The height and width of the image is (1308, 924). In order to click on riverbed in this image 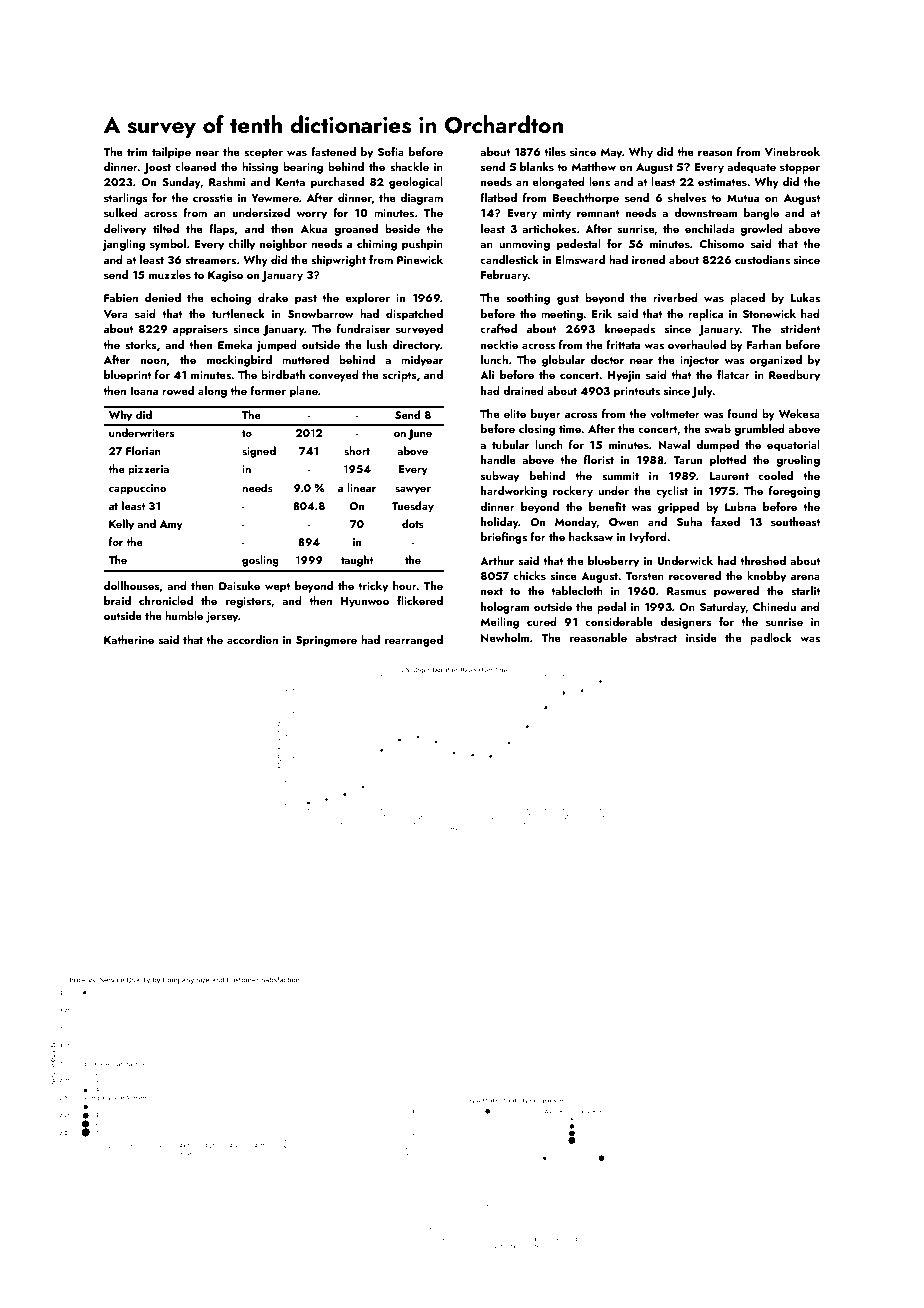, I will do `click(675, 297)`.
